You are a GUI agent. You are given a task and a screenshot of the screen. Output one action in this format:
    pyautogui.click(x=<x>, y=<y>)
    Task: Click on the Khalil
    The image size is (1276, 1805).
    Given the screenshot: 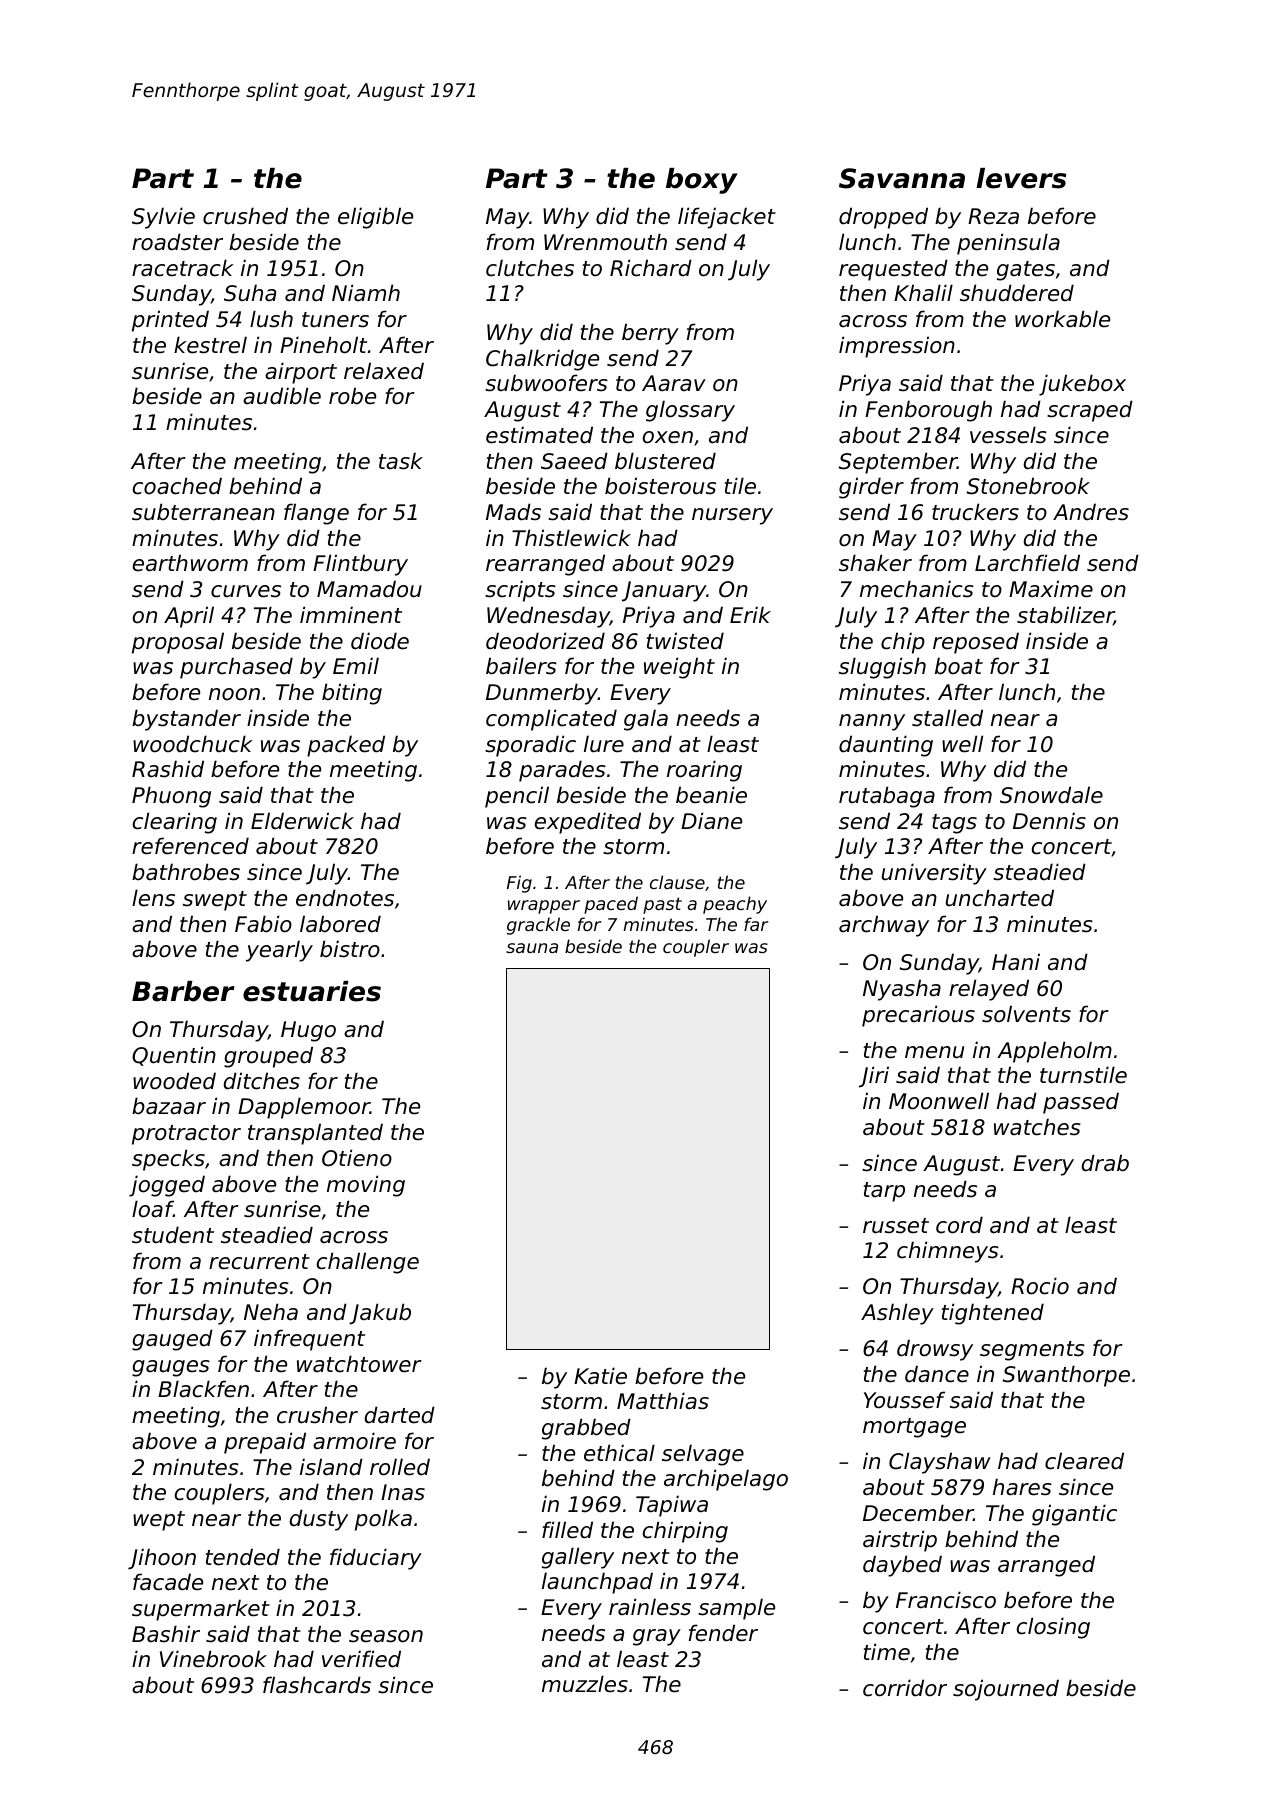 What is the action you would take?
    pyautogui.click(x=923, y=293)
